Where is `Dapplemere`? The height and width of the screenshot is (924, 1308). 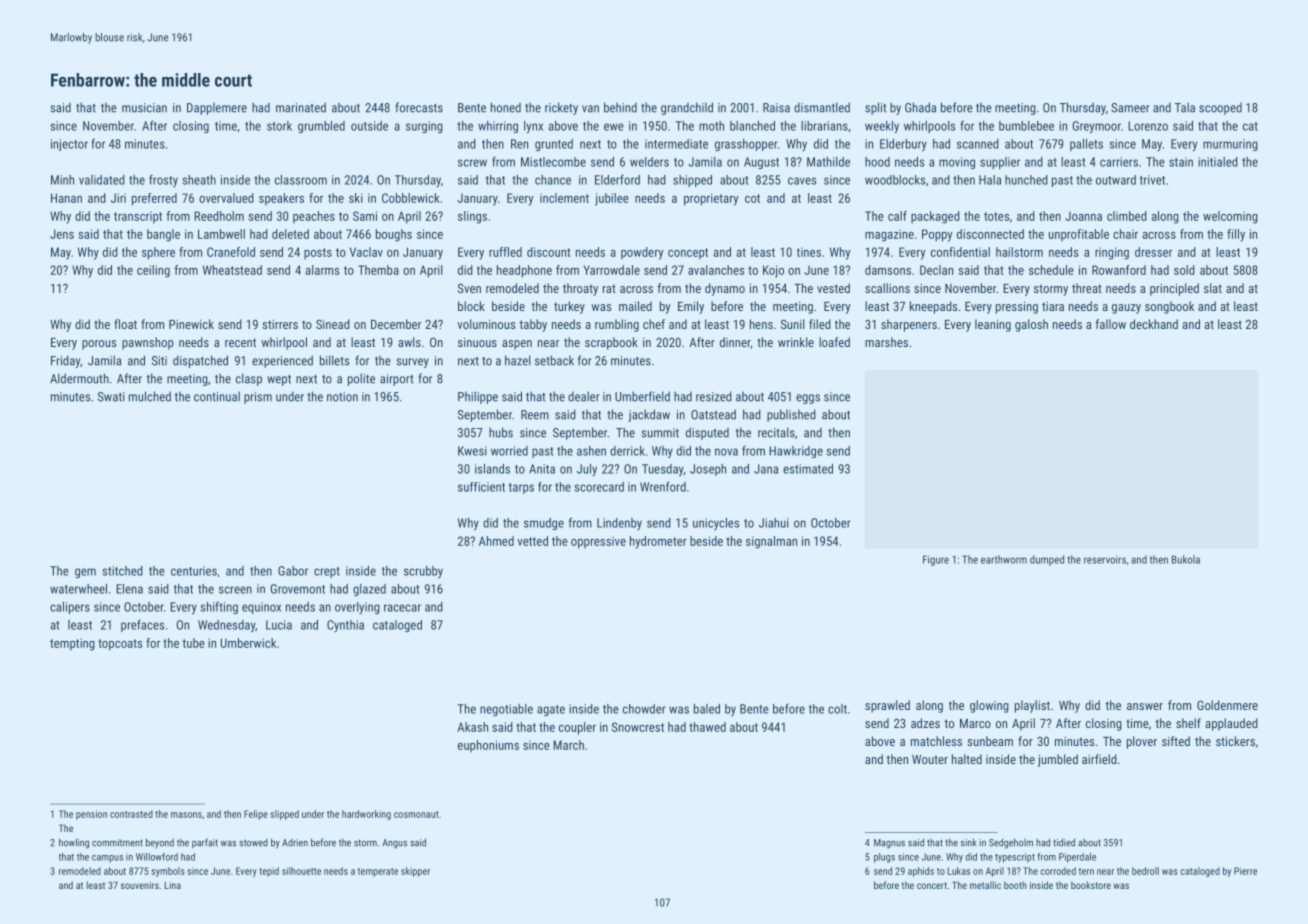 Dapplemere is located at coordinates (217, 109).
